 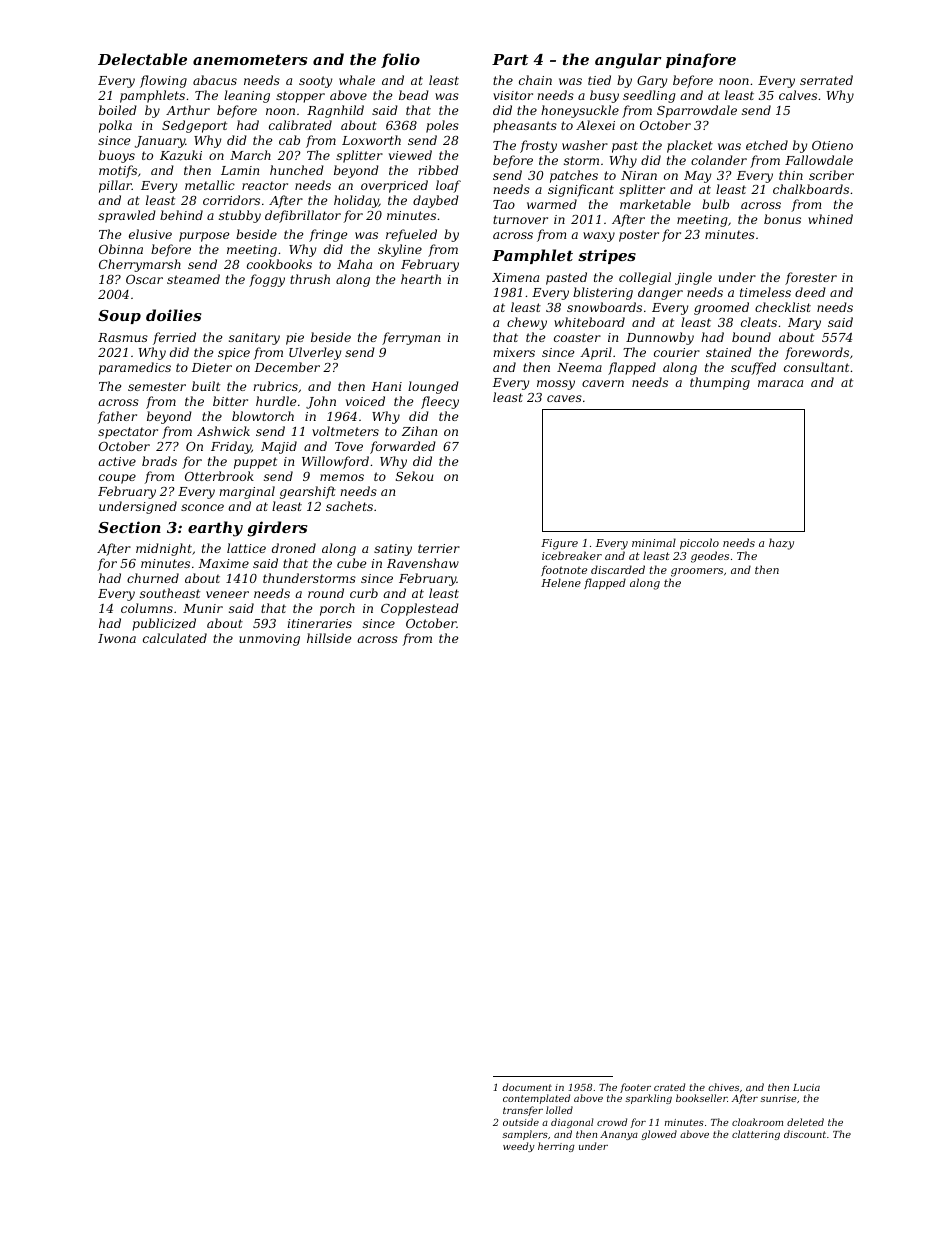 What do you see at coordinates (328, 235) in the screenshot?
I see `fringe` at bounding box center [328, 235].
